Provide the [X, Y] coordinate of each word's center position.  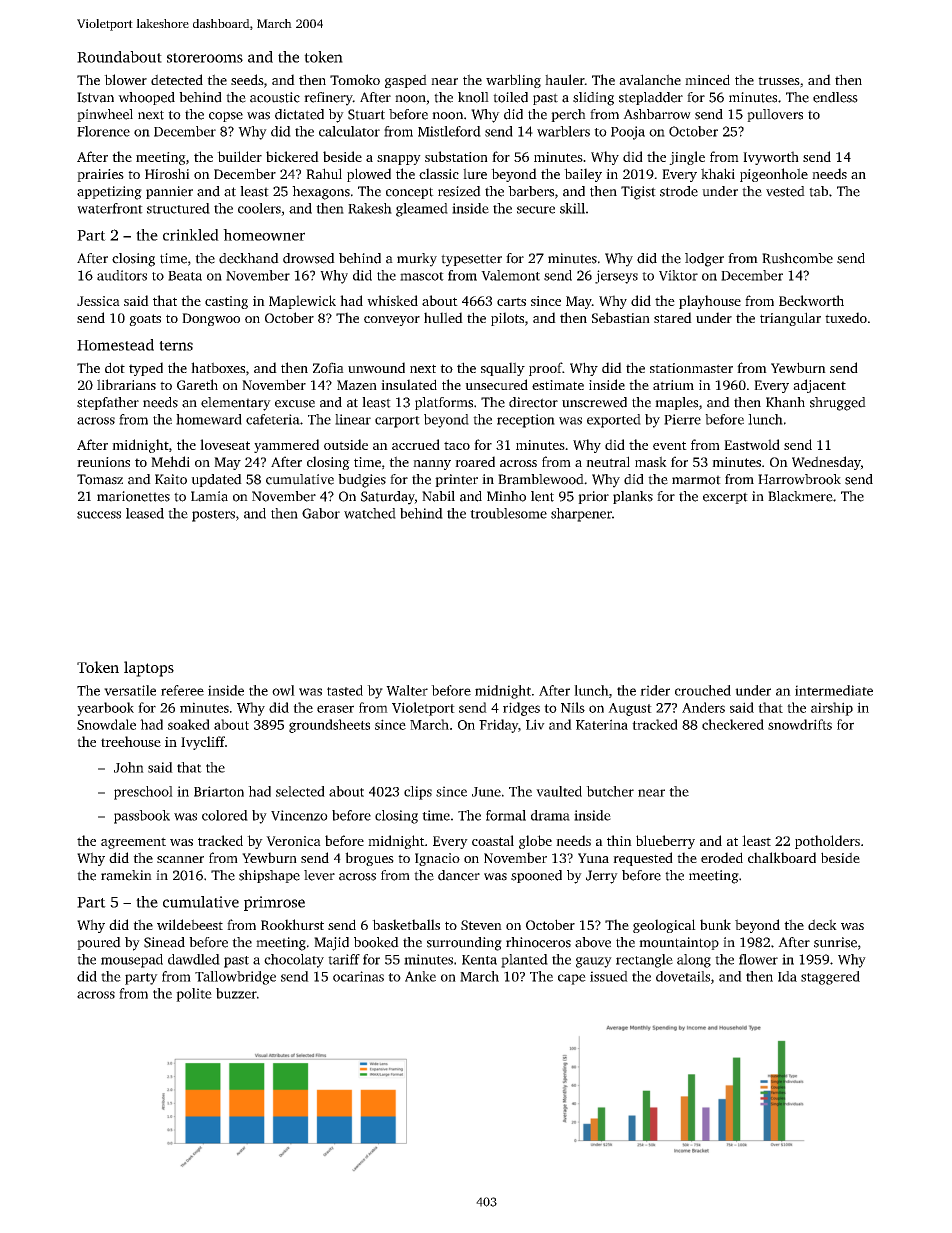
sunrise [835, 942]
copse [226, 117]
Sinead [164, 942]
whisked [392, 300]
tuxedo [846, 317]
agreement [133, 843]
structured [178, 208]
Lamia [209, 496]
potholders [827, 842]
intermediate [834, 690]
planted [524, 961]
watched [370, 513]
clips [418, 793]
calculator [349, 131]
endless [835, 97]
